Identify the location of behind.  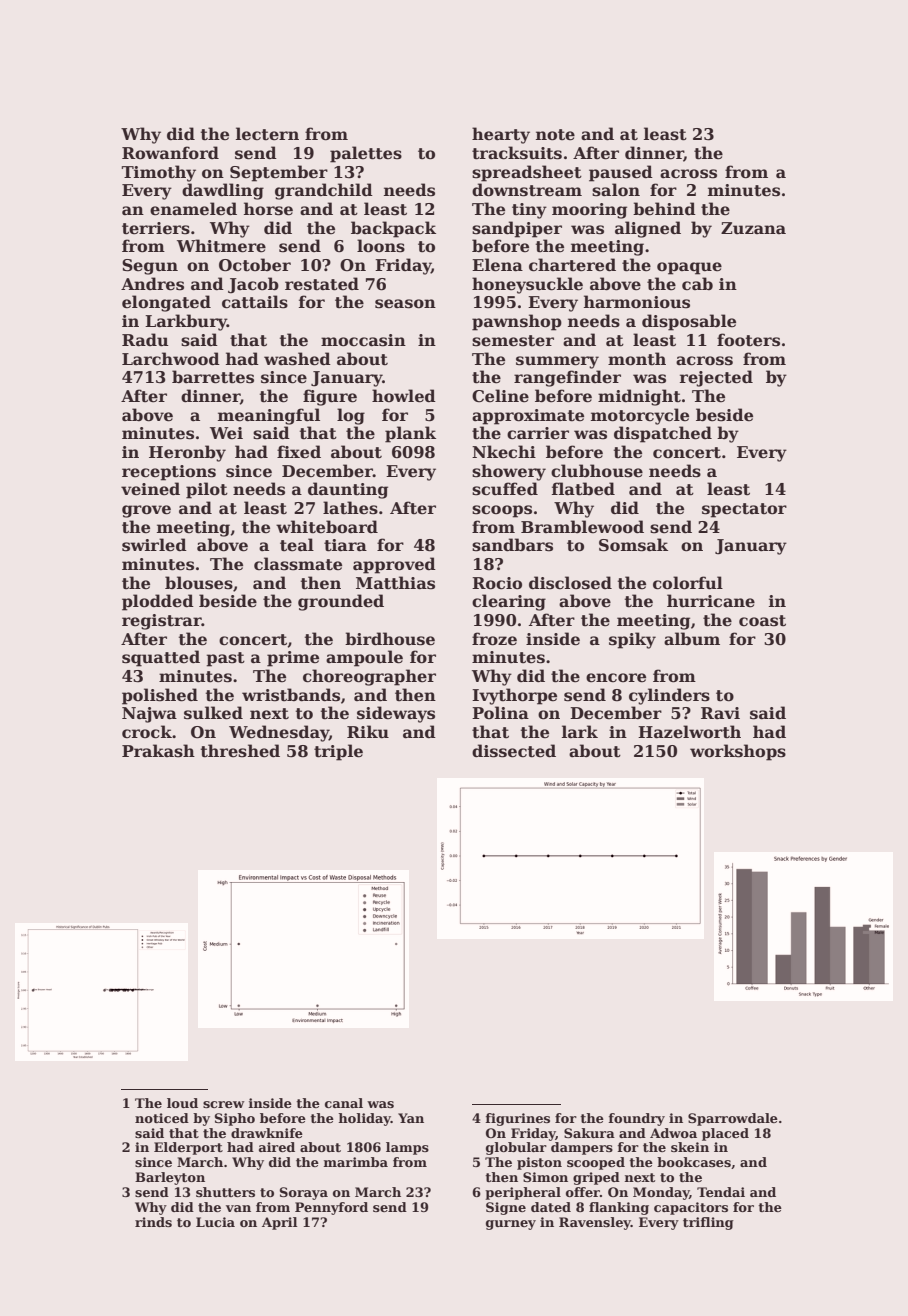
(664, 209).
